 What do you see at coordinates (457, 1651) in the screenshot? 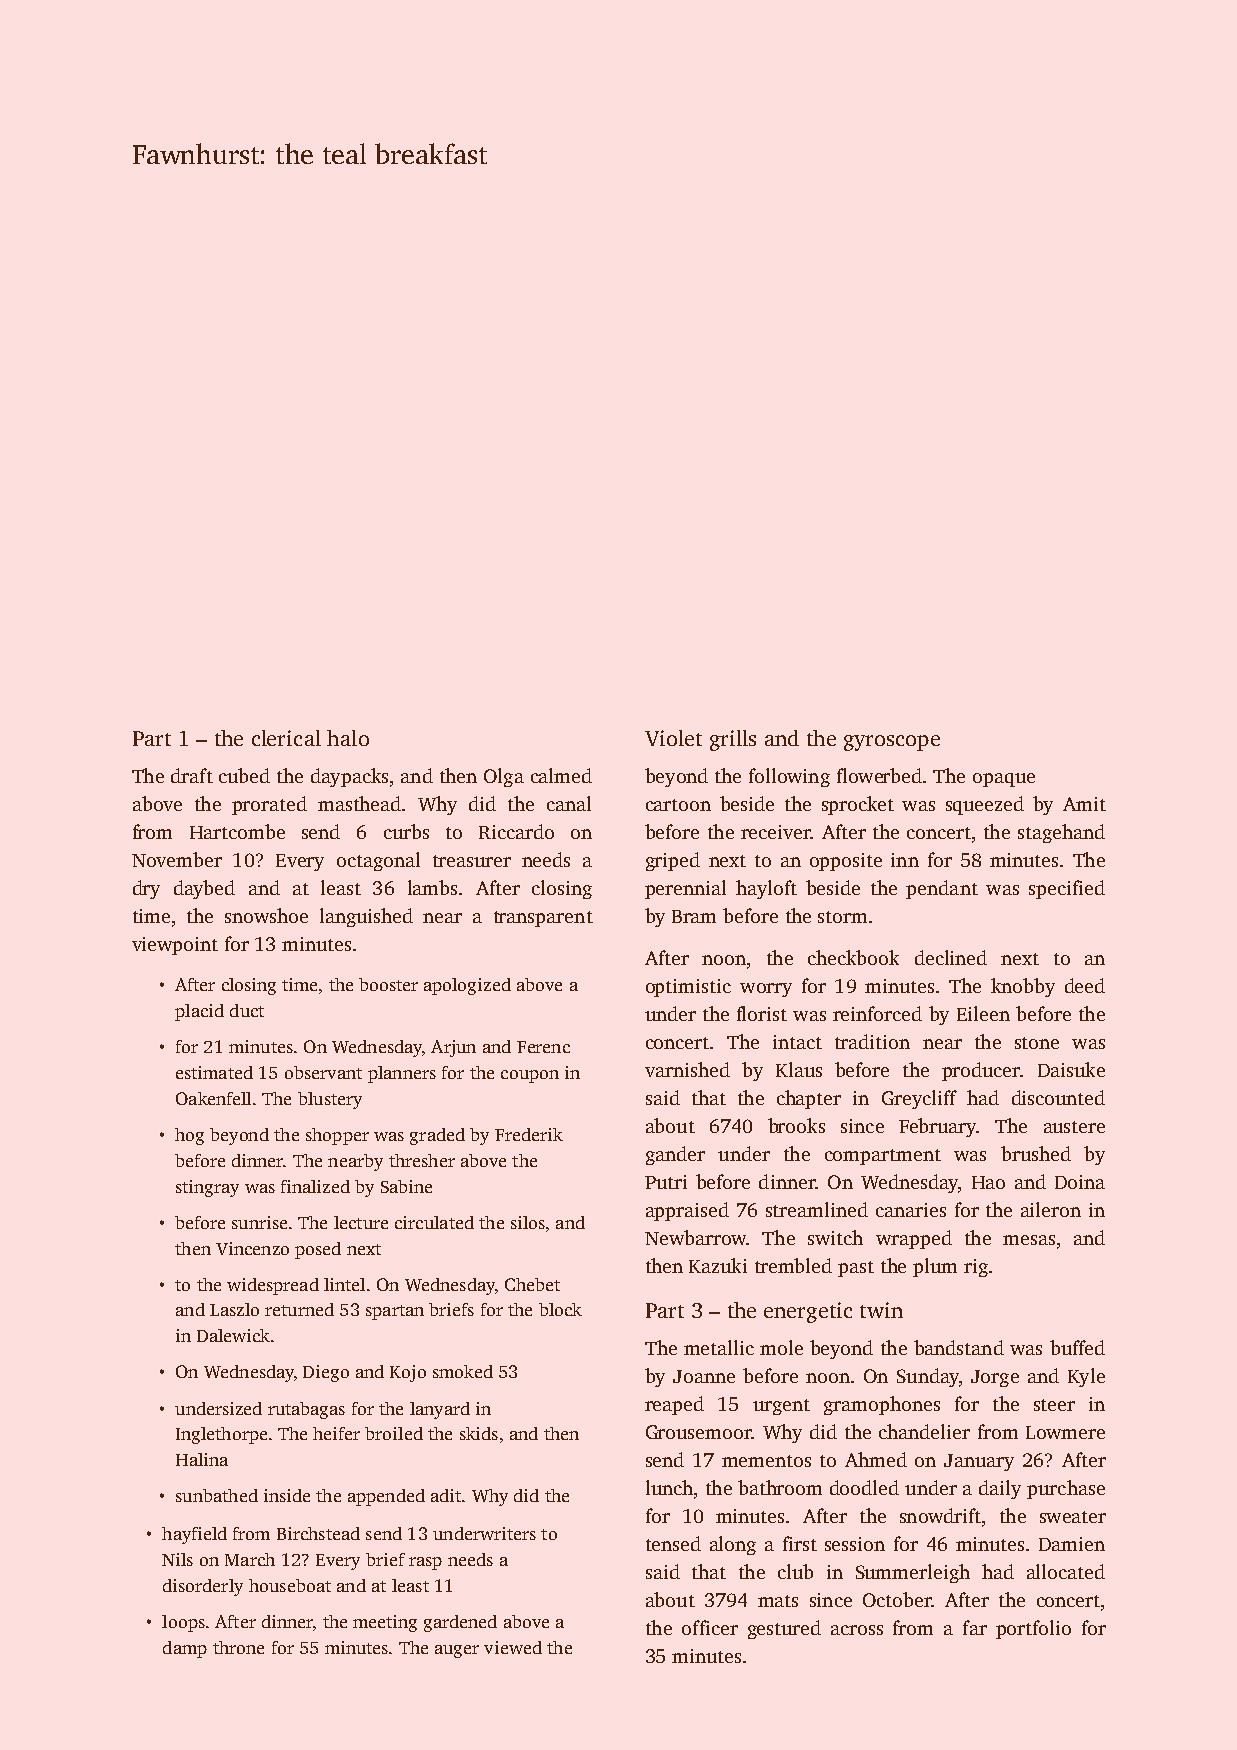
I see `auger` at bounding box center [457, 1651].
